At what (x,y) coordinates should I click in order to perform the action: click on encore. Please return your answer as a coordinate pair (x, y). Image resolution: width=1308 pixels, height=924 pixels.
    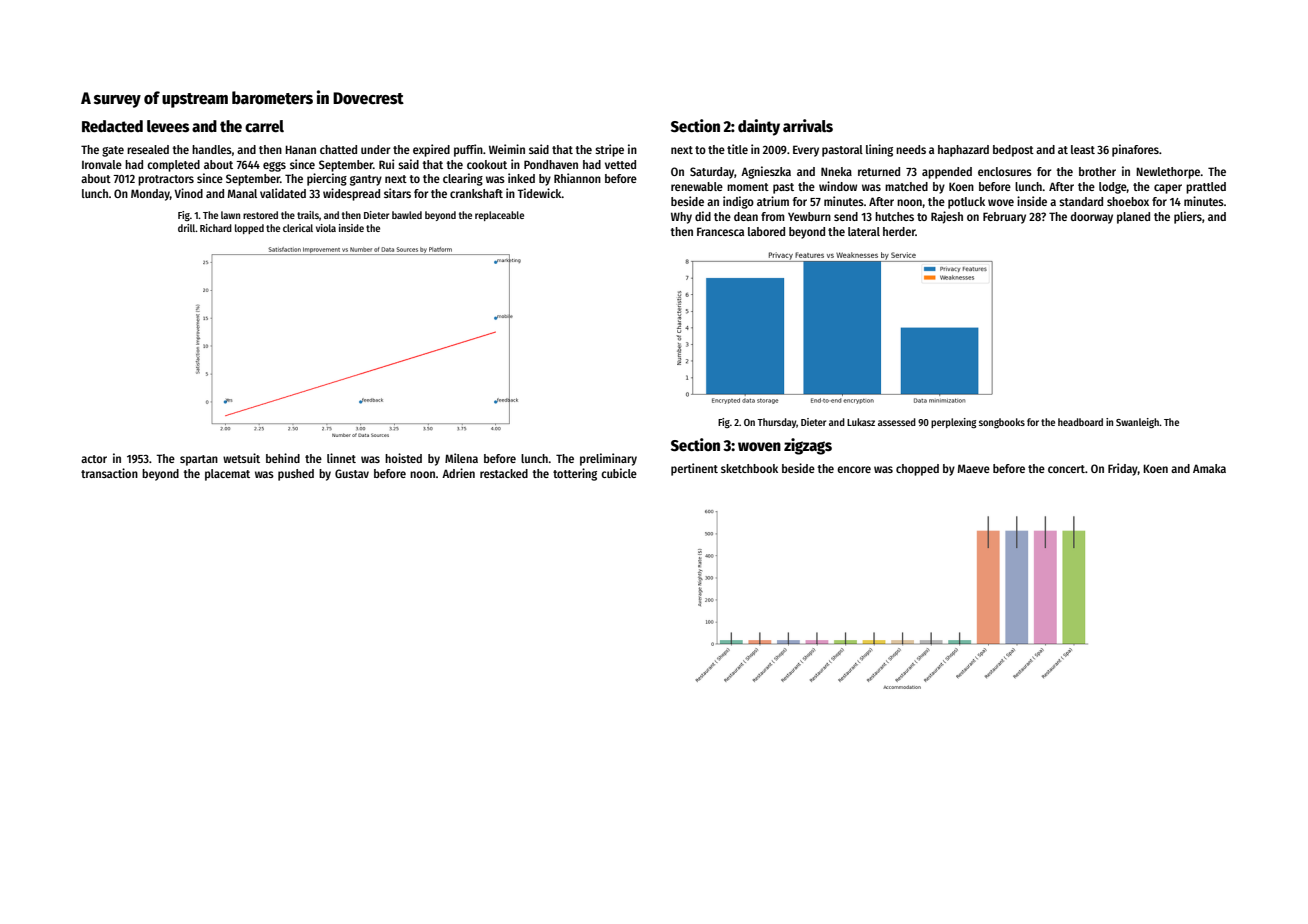
    Looking at the image, I should click on (854, 469).
